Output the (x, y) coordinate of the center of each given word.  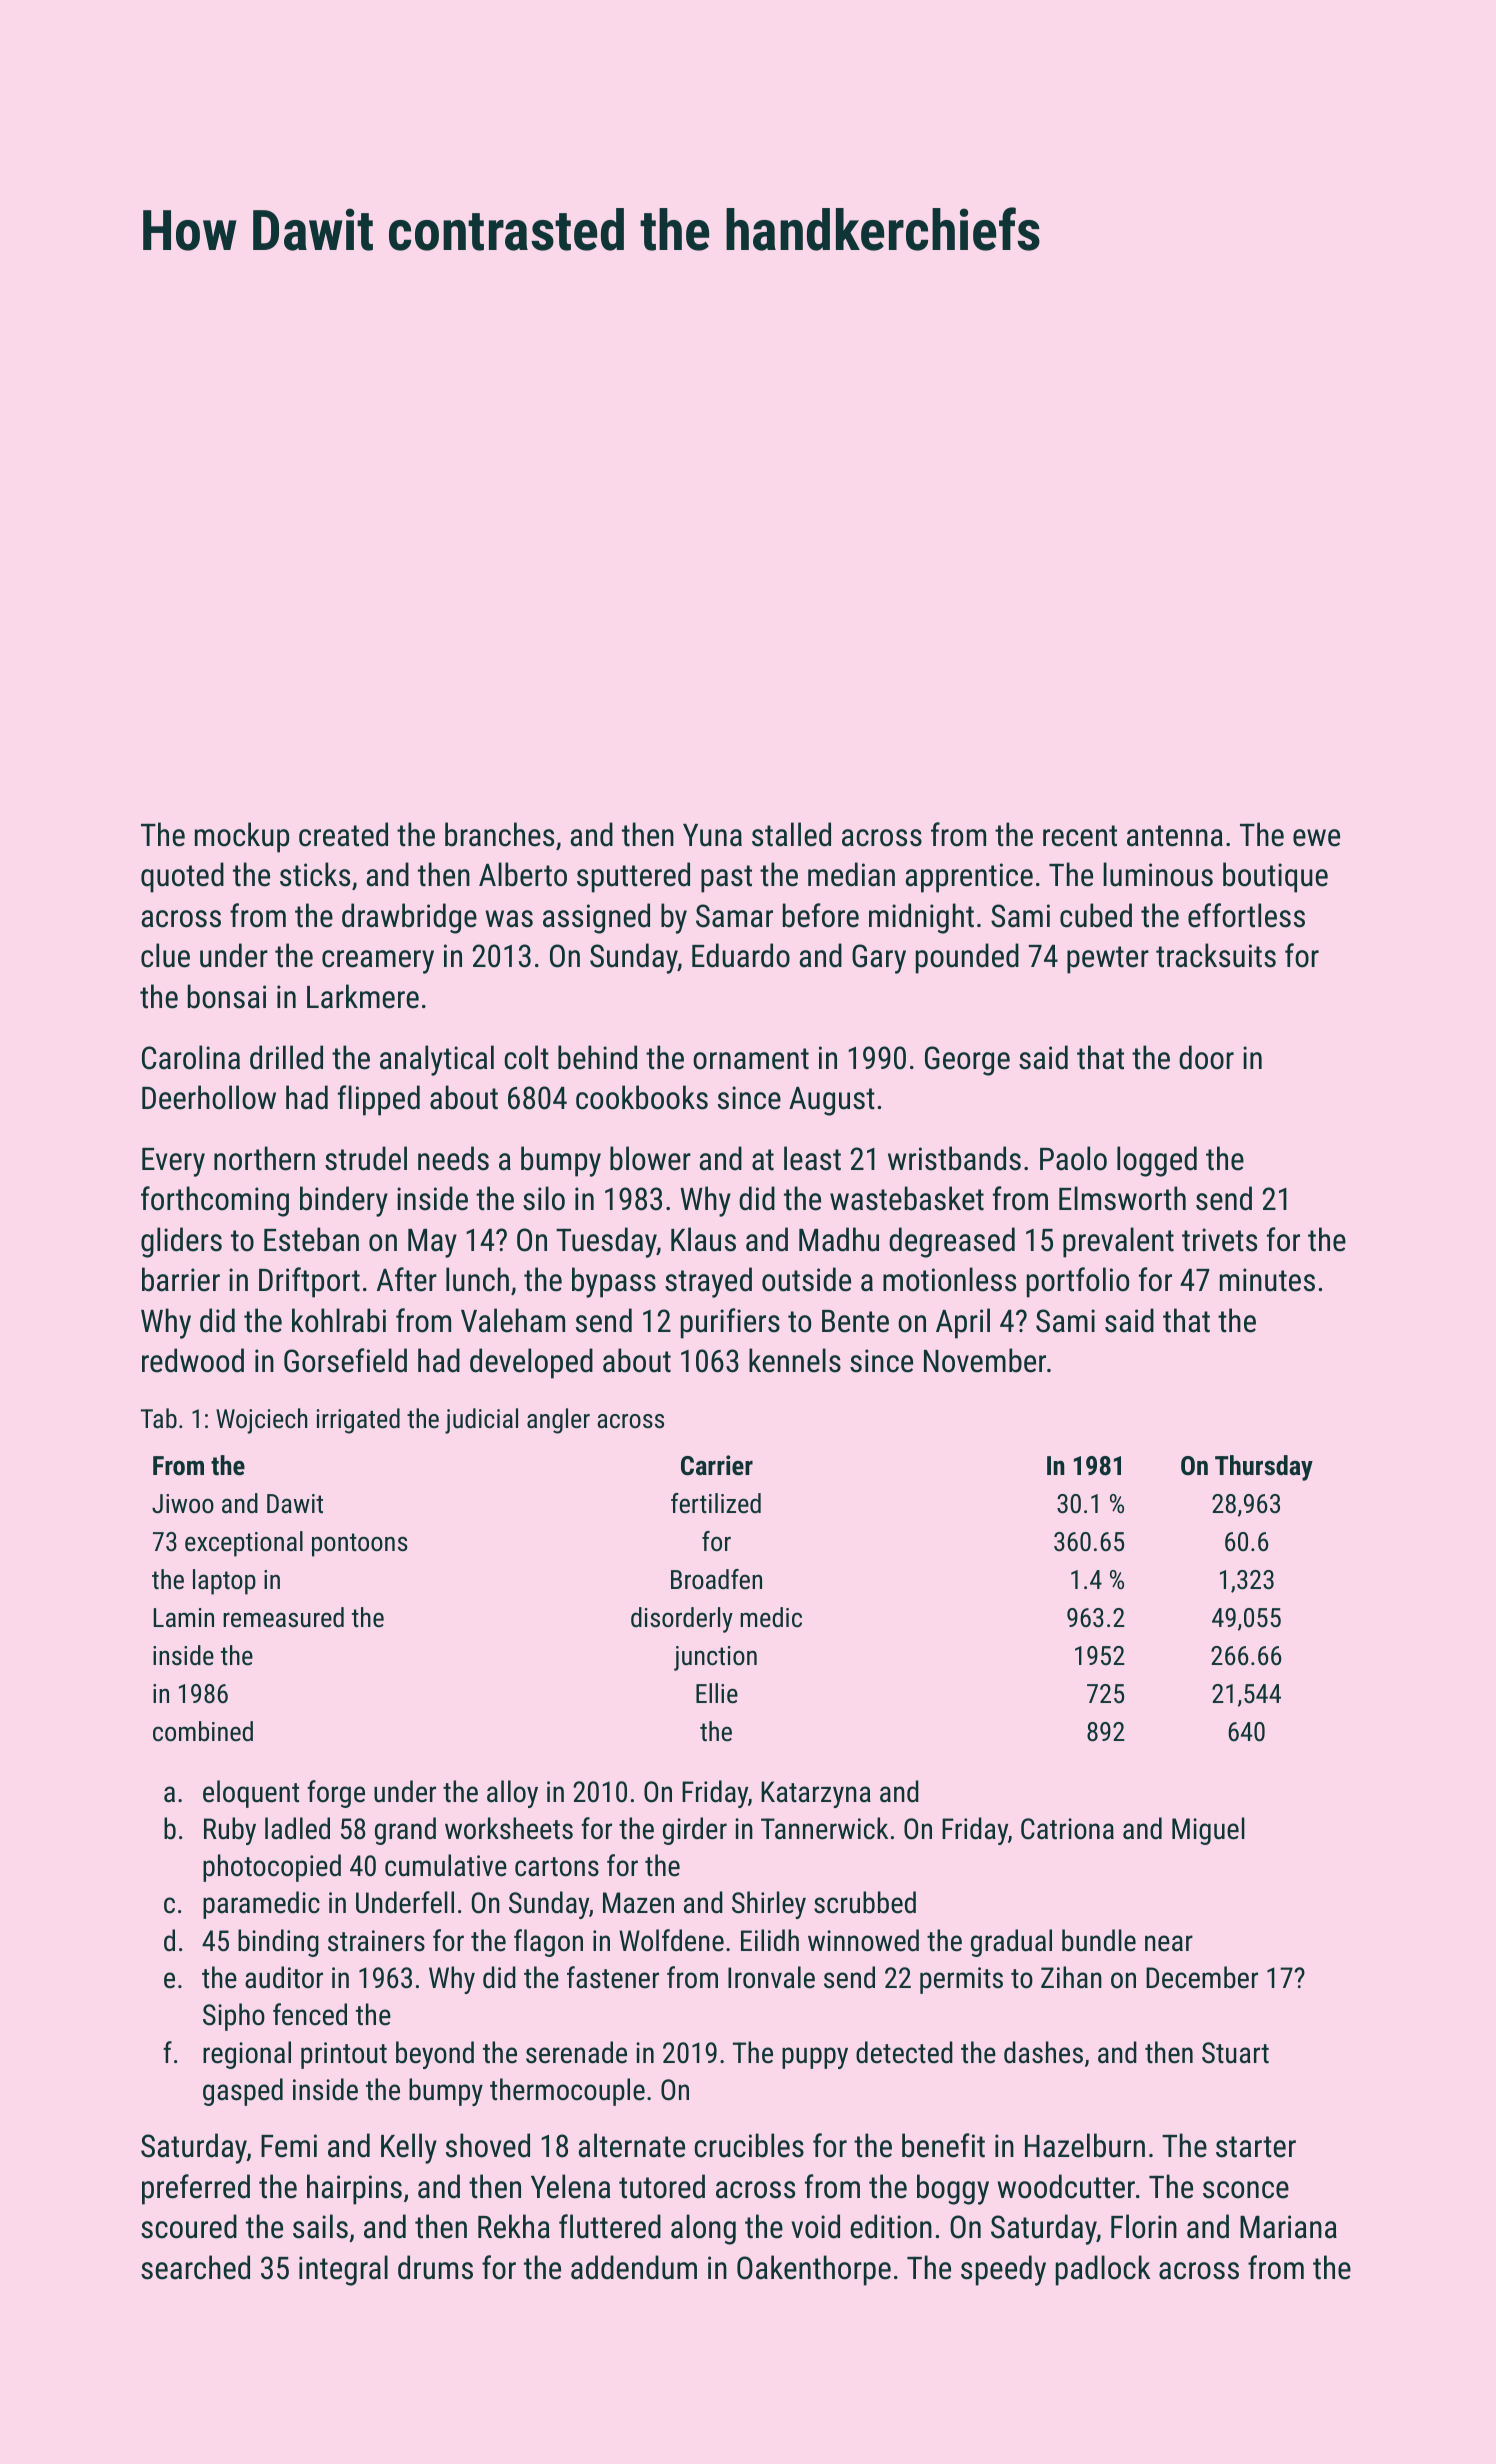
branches (499, 834)
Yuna (712, 835)
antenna (1175, 836)
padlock (1103, 2270)
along (703, 2229)
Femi (289, 2146)
